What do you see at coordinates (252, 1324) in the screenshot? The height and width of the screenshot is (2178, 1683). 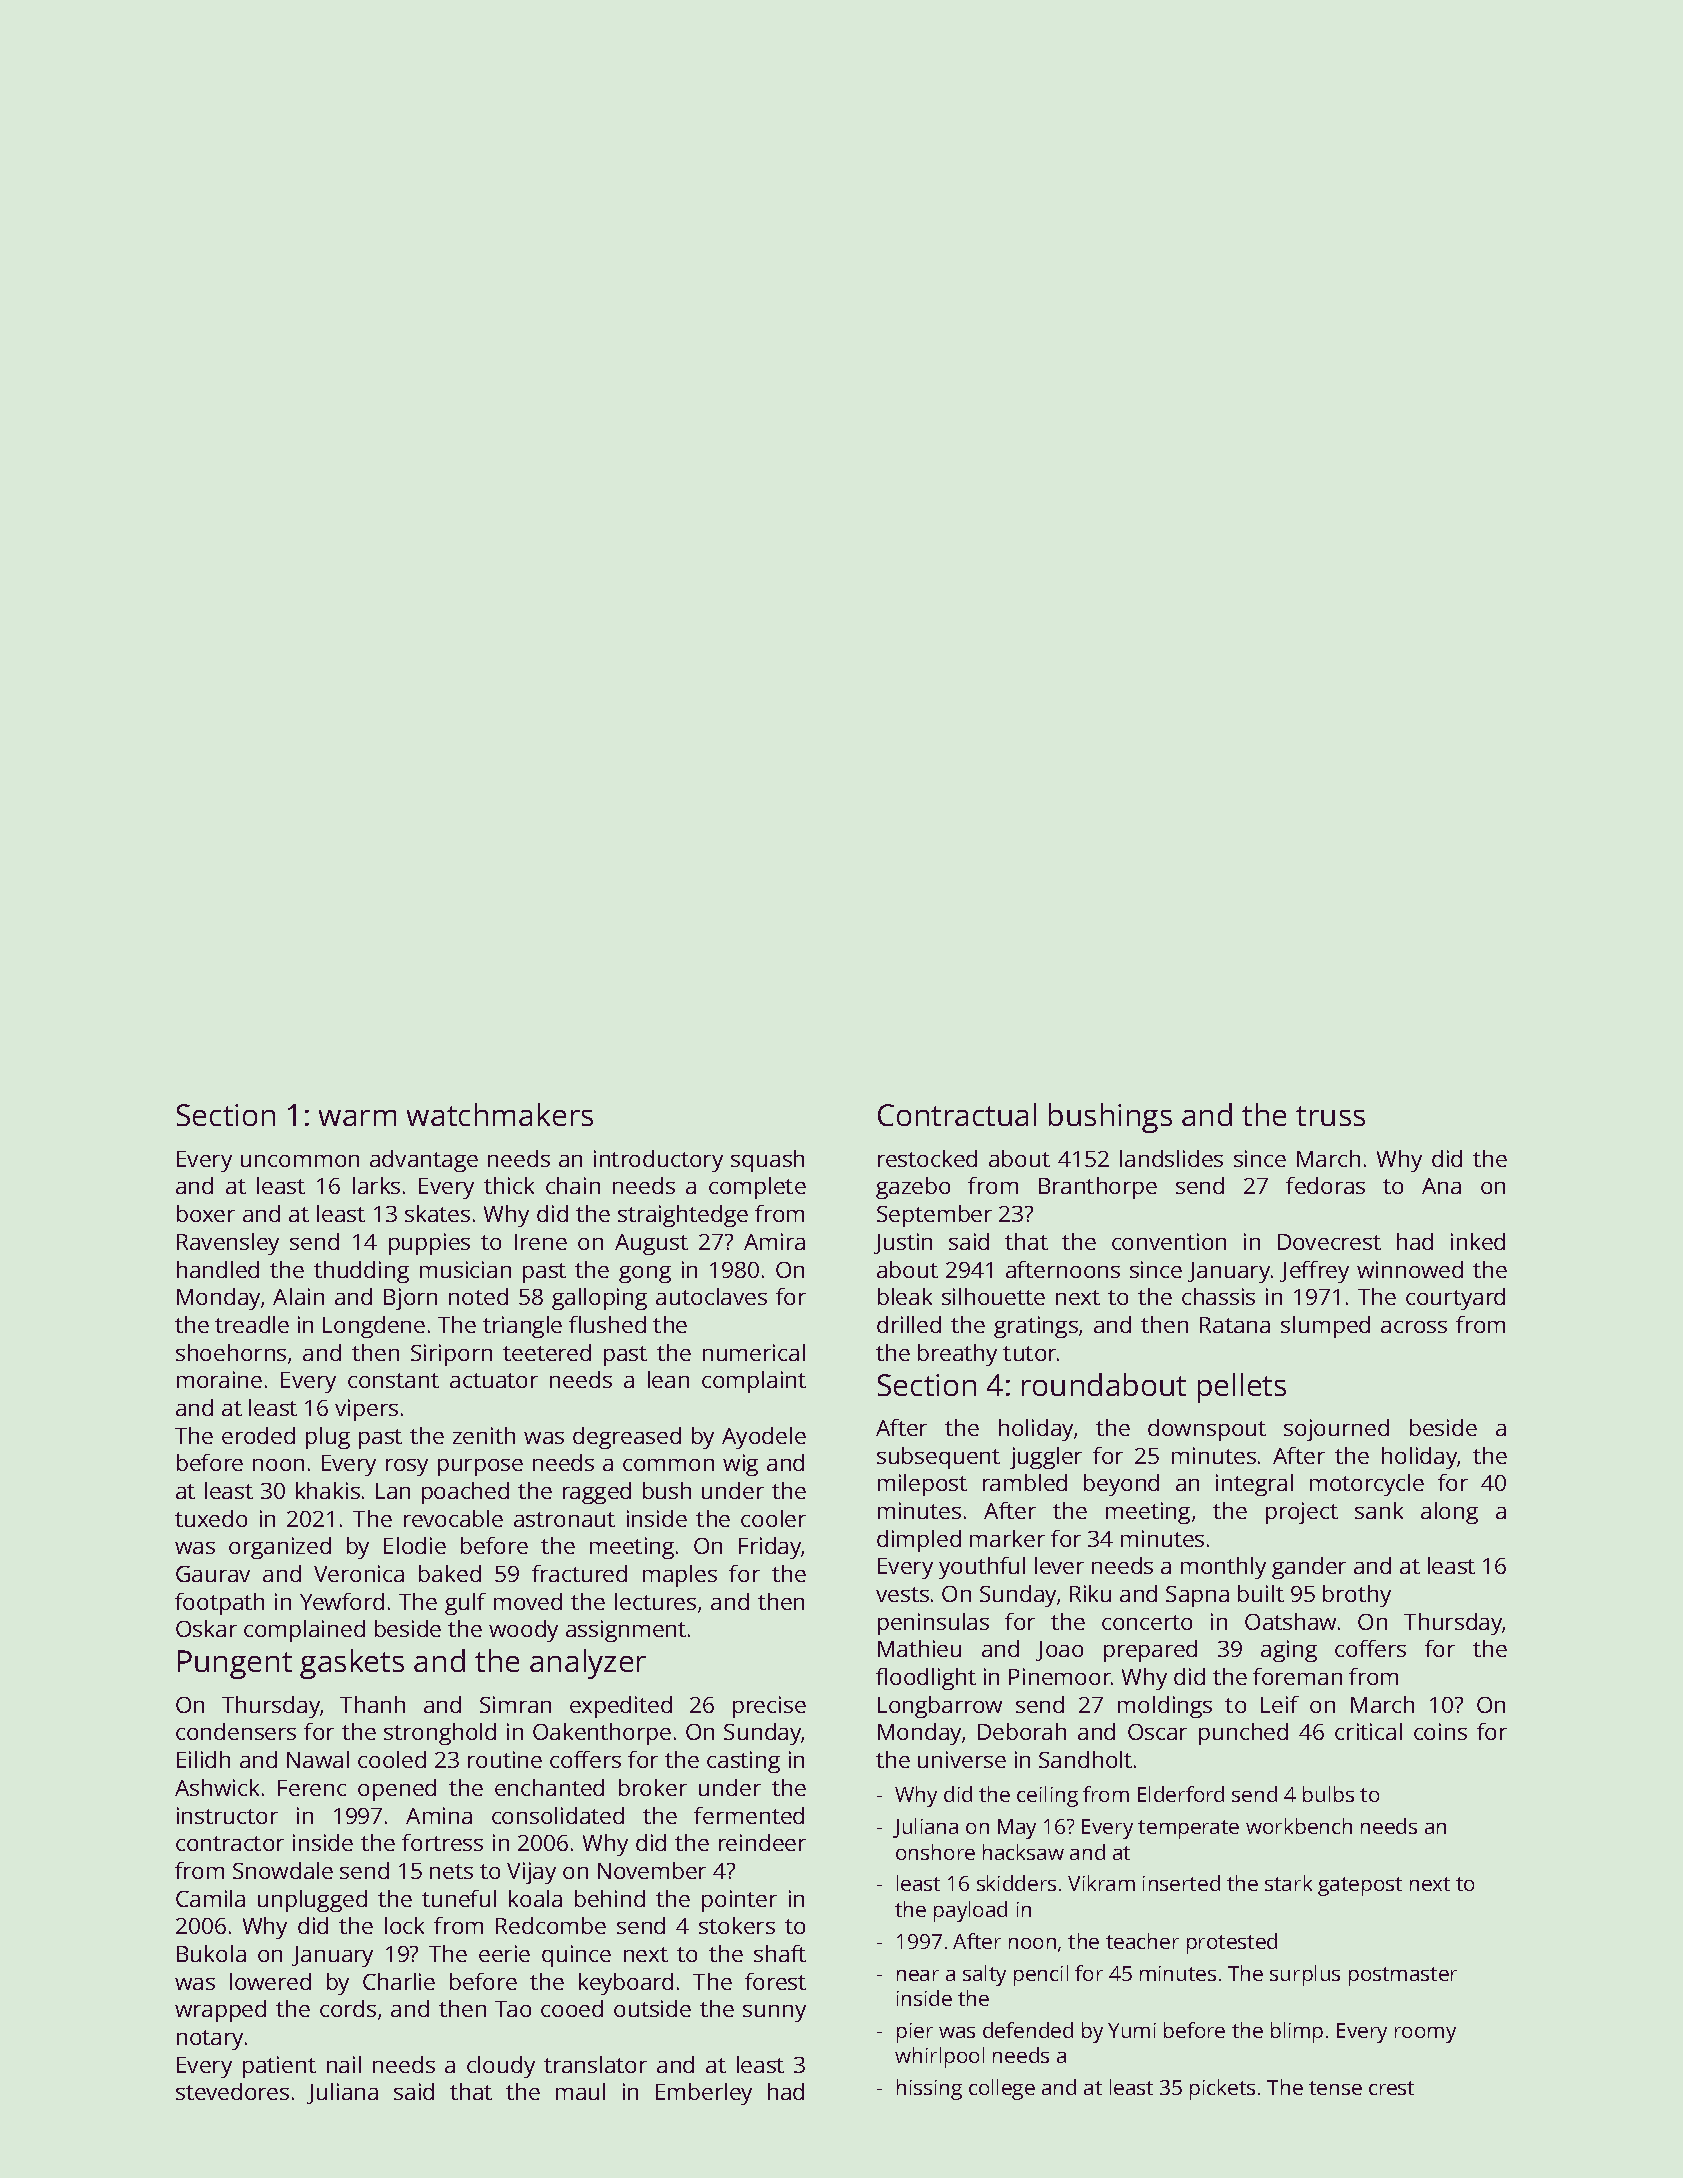 I see `treadle` at bounding box center [252, 1324].
